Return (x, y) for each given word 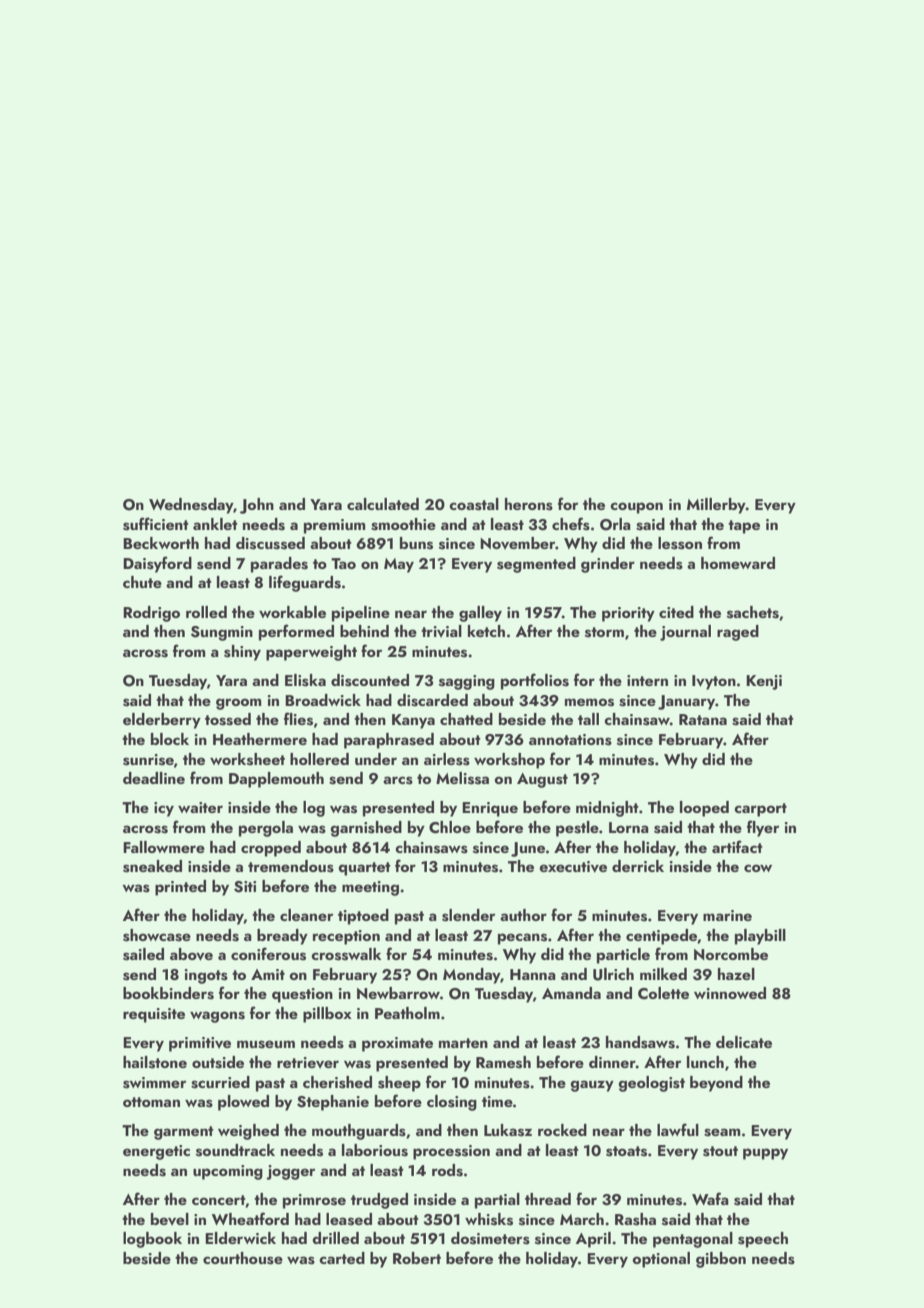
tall (588, 719)
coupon (636, 508)
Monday (472, 976)
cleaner (306, 915)
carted (342, 1258)
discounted (370, 680)
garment (184, 1133)
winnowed (730, 993)
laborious (375, 1150)
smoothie (403, 524)
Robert (417, 1258)
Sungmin (222, 633)
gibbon (721, 1260)
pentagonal (693, 1240)
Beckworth (161, 543)
